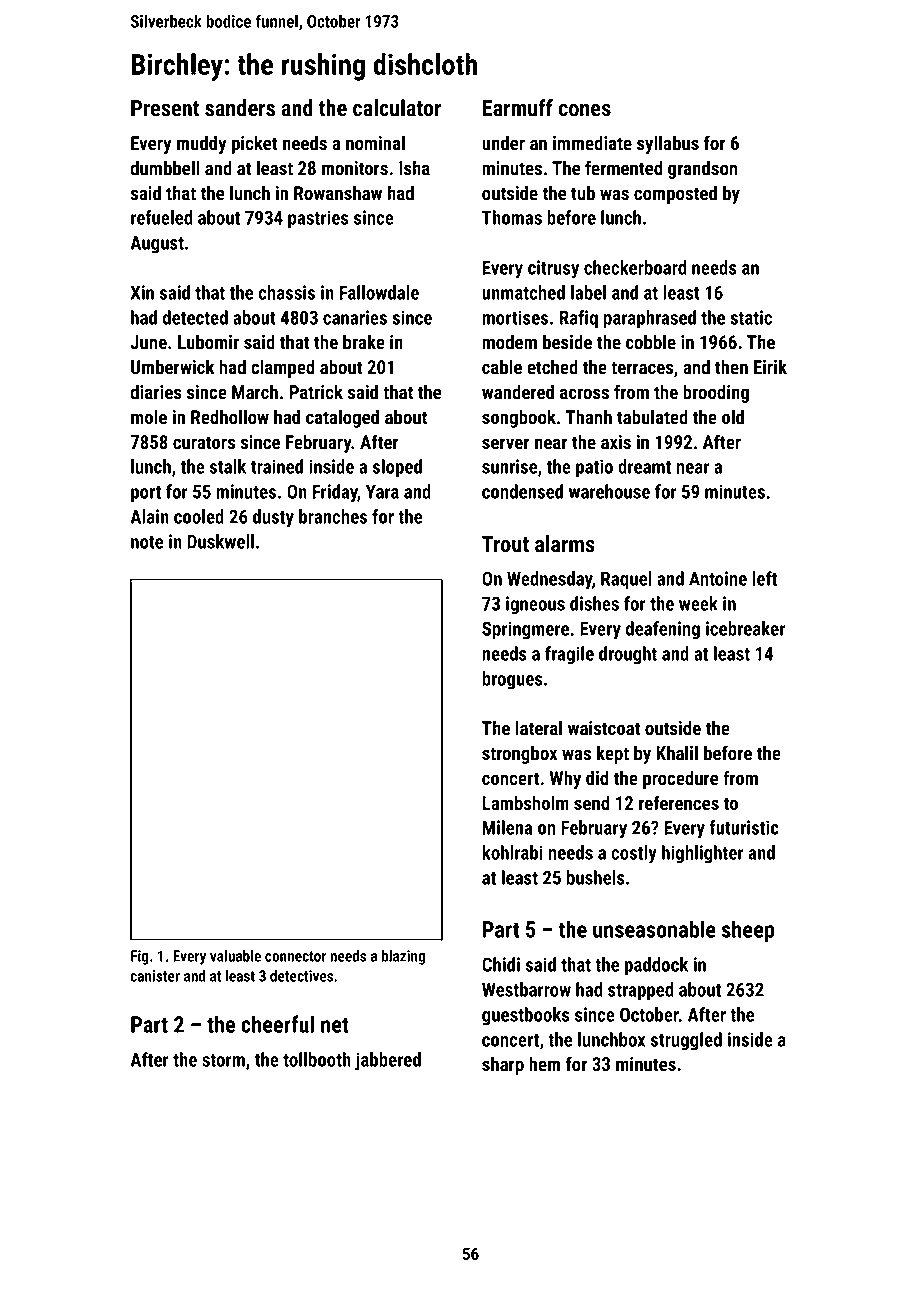  Describe the element at coordinates (744, 827) in the screenshot. I see `futuristic` at that location.
